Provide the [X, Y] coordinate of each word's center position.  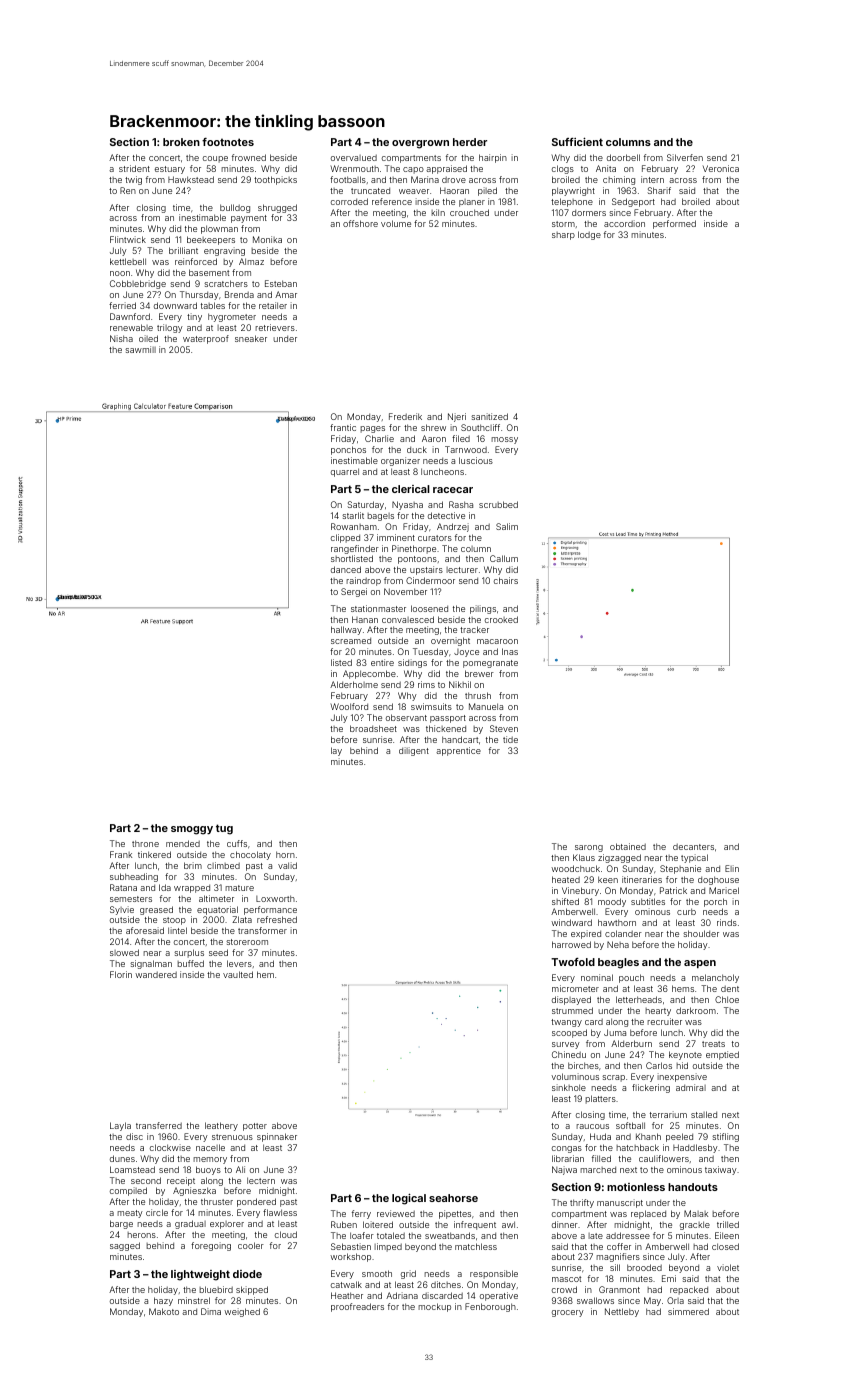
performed [674, 224]
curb [686, 911]
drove [454, 180]
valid [287, 865]
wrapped [192, 889]
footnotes [228, 142]
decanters [693, 847]
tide [510, 739]
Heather [347, 1295]
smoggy [192, 830]
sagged [125, 1246]
